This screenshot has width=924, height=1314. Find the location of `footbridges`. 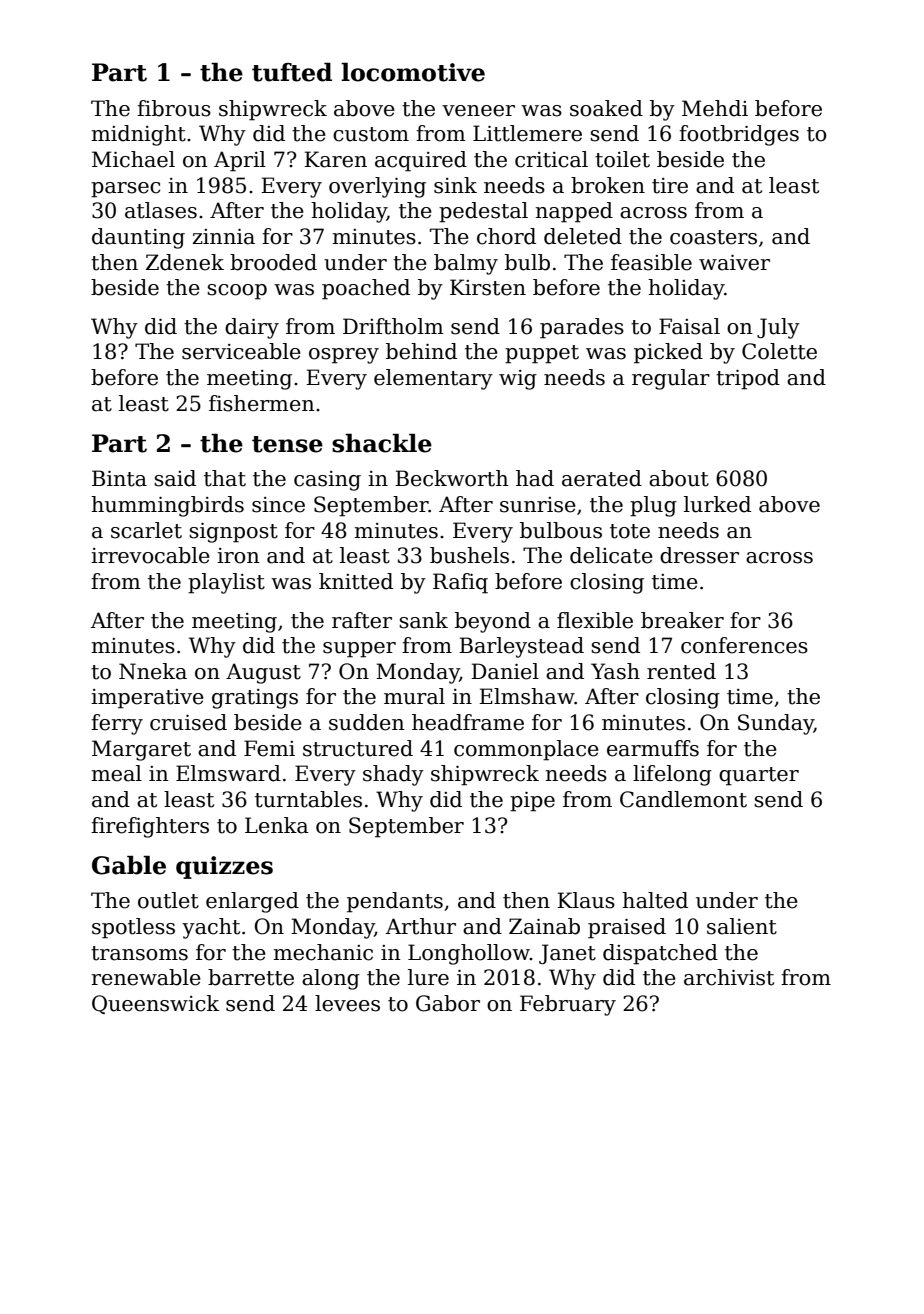

footbridges is located at coordinates (739, 135).
